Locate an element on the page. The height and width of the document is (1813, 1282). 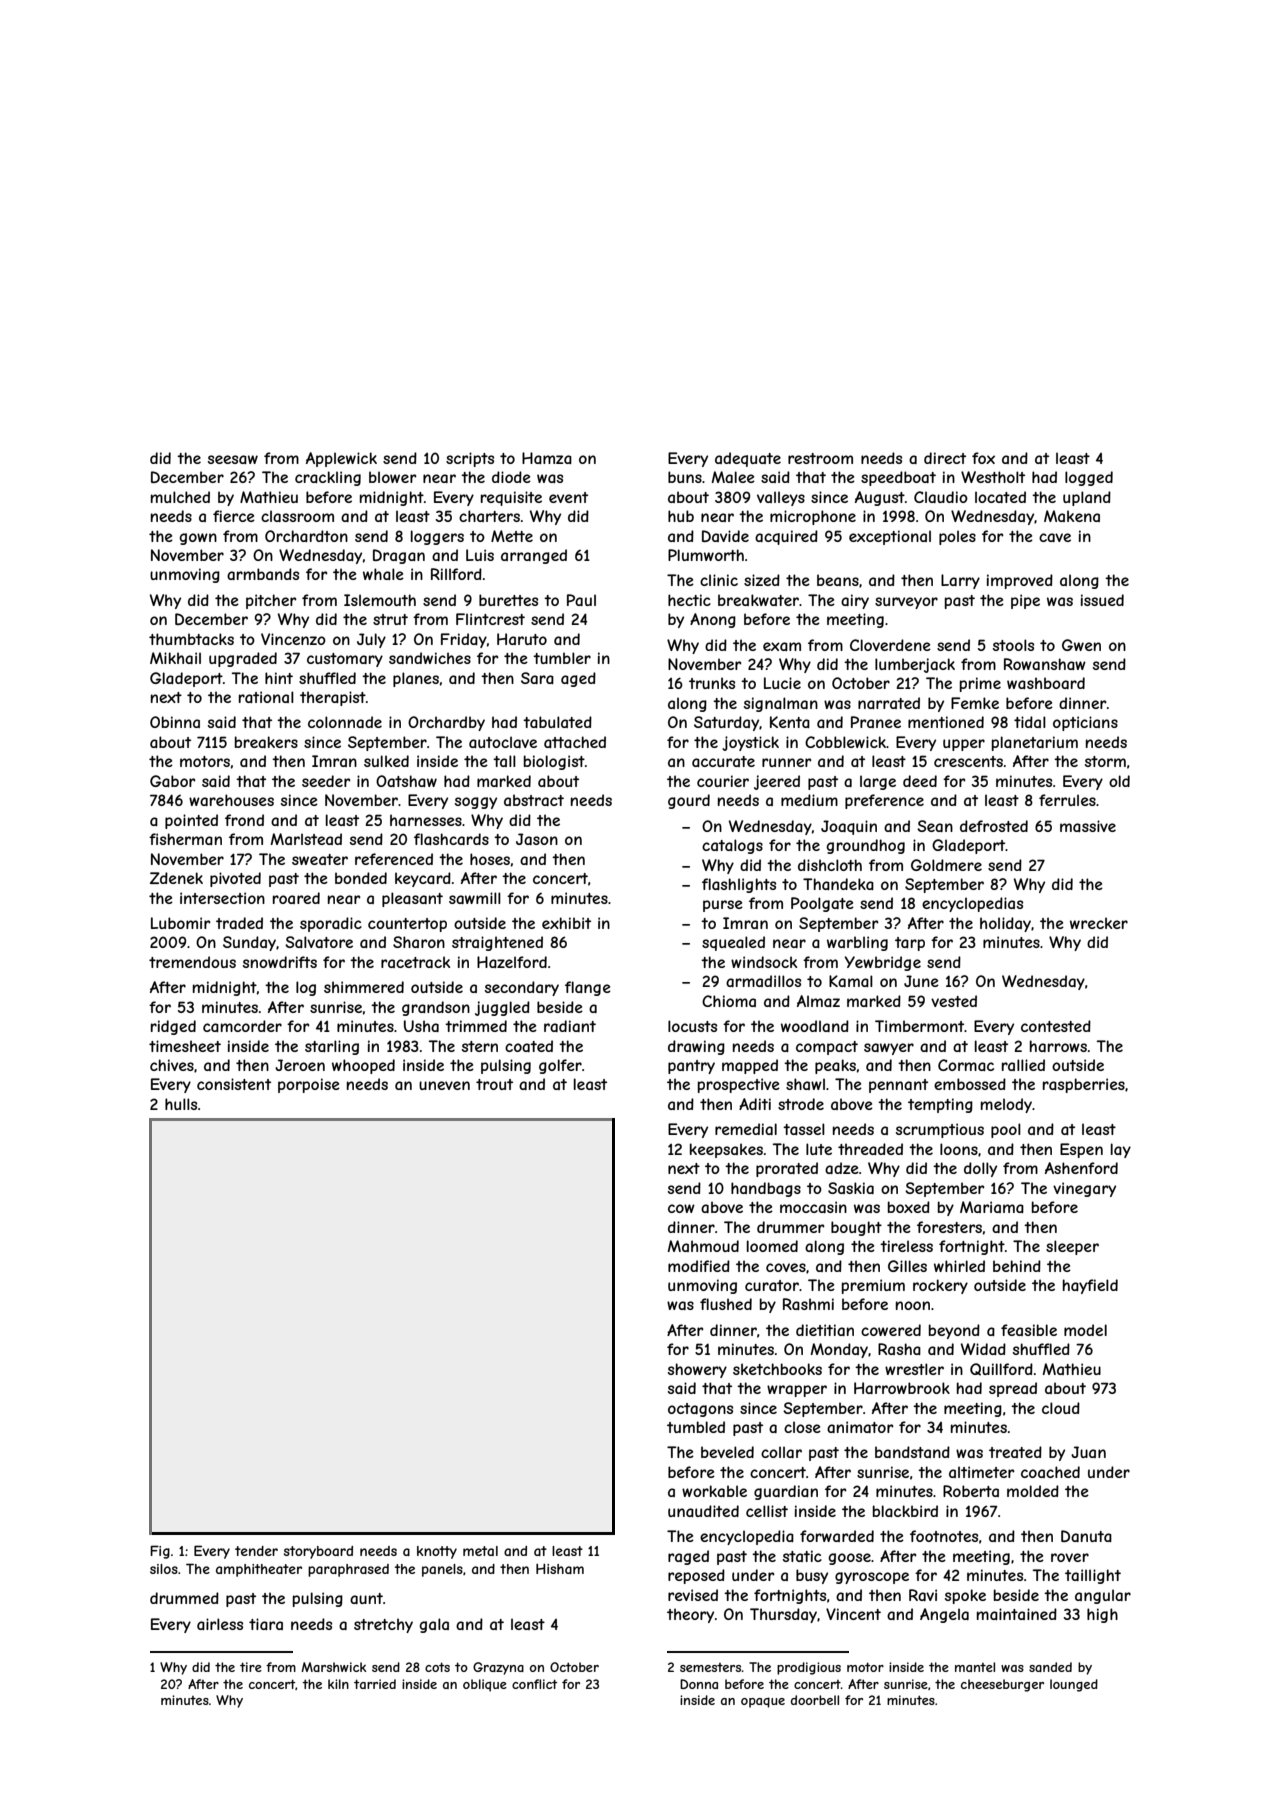
kiln is located at coordinates (338, 1684).
